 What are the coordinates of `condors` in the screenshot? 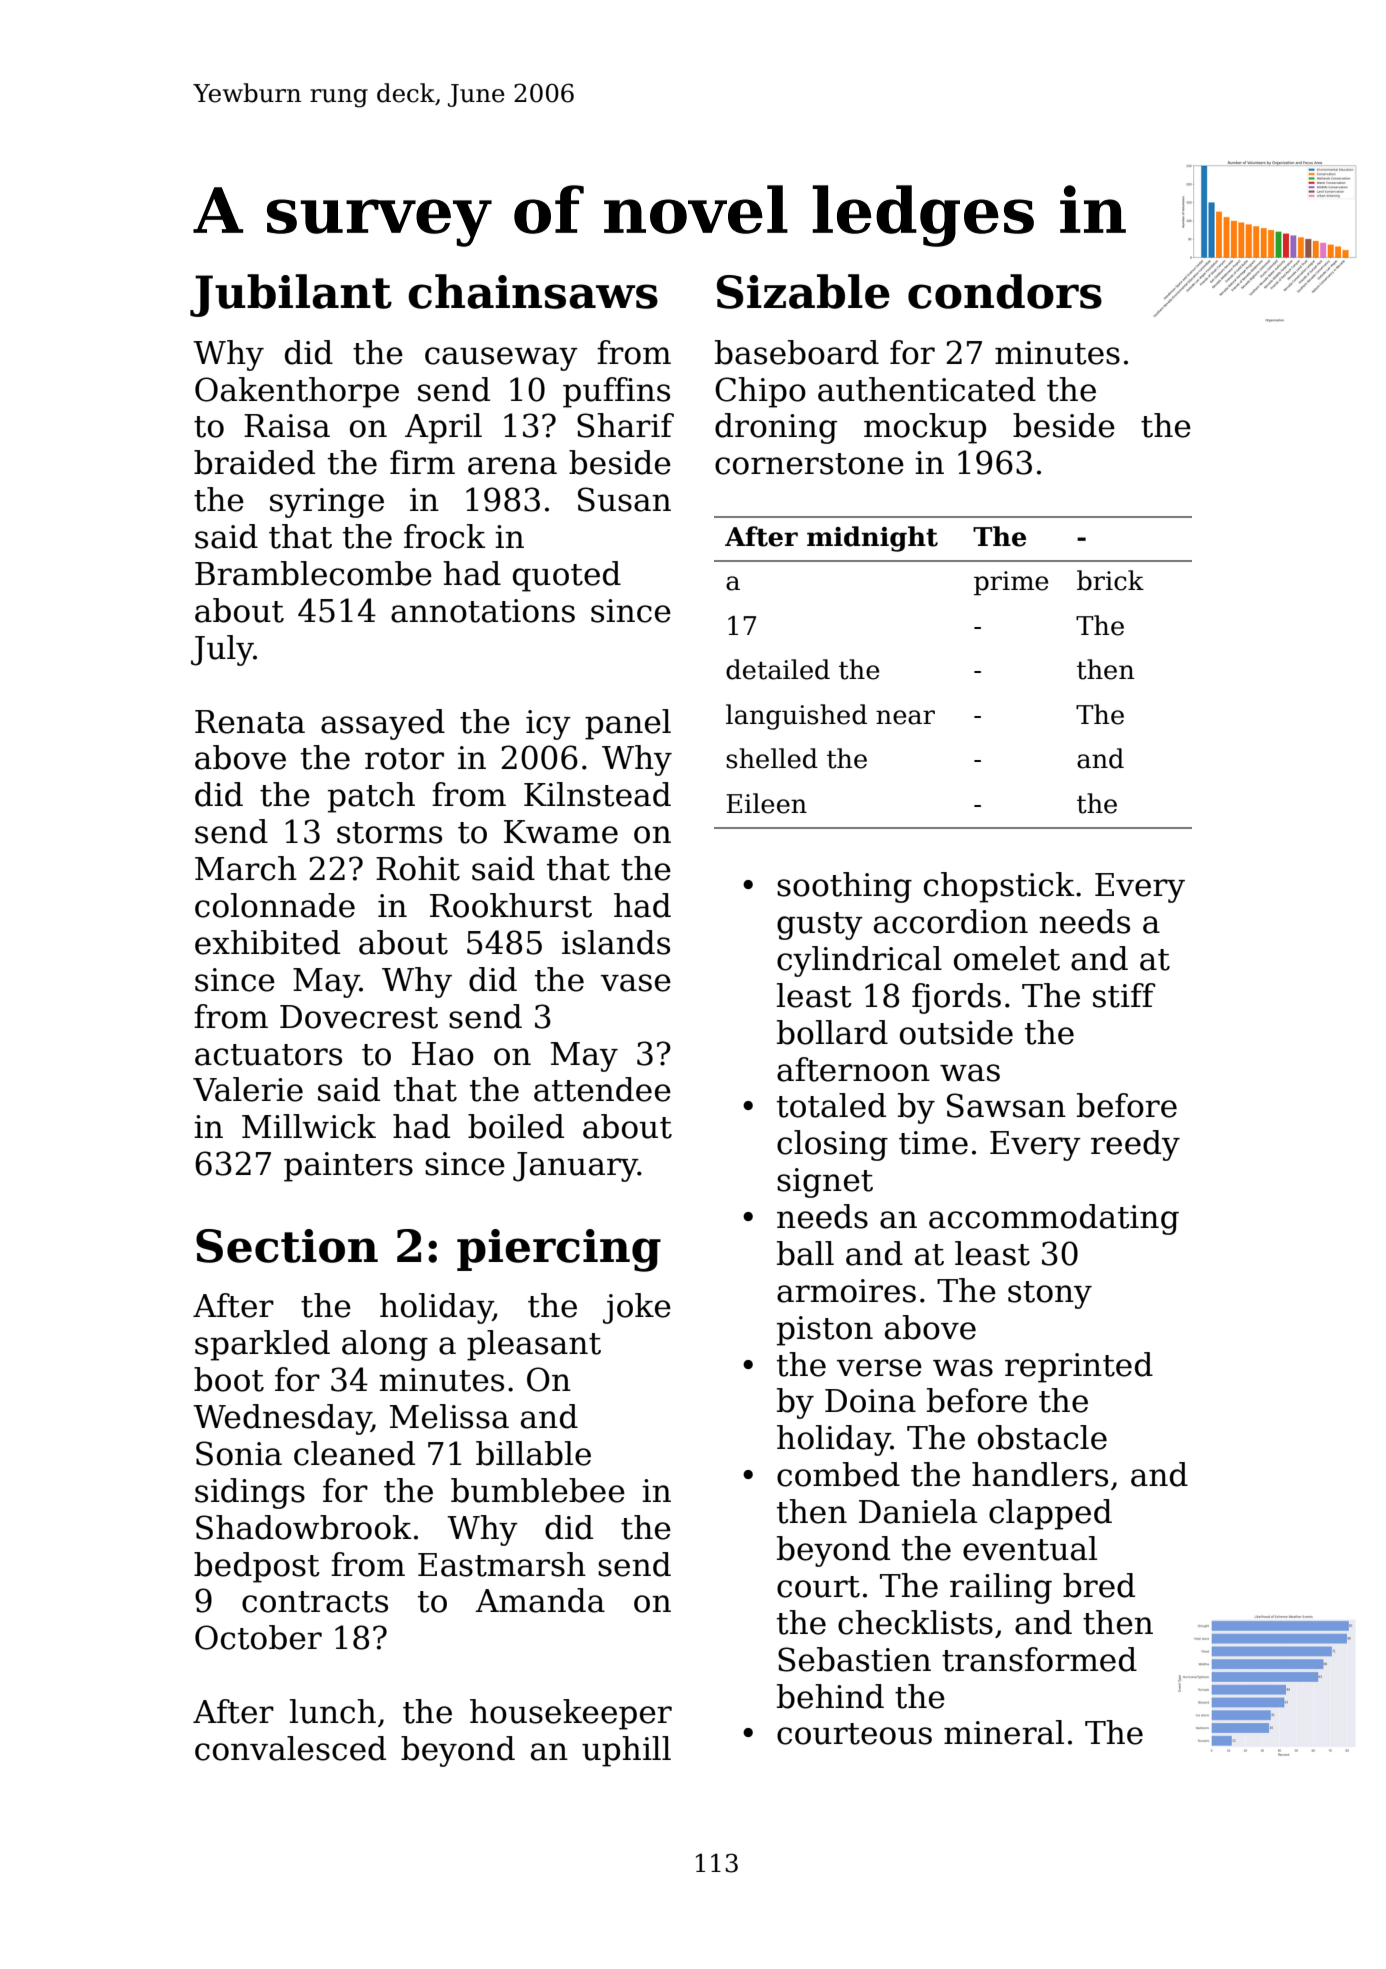 It's located at (1005, 291).
